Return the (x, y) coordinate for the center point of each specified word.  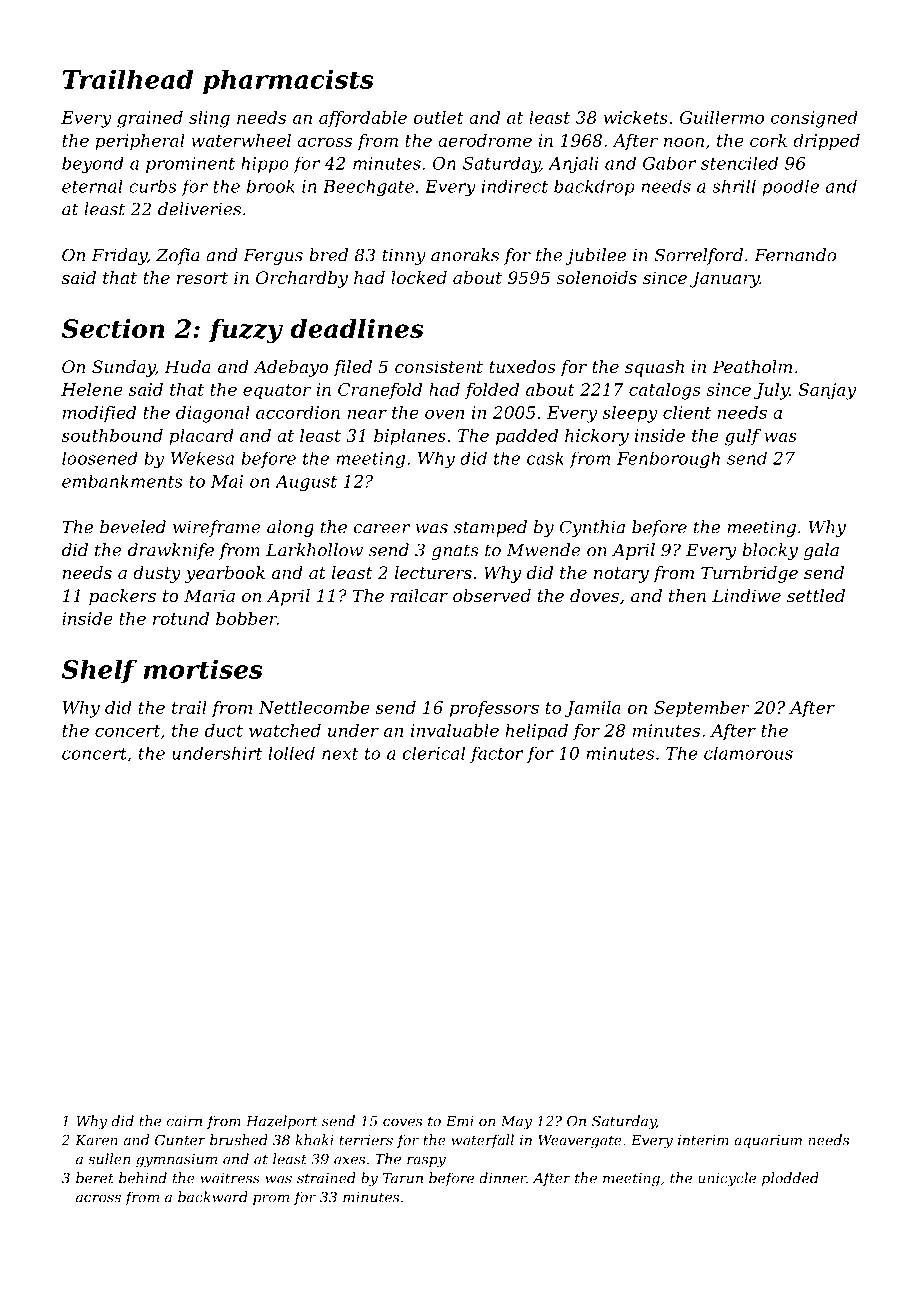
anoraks (465, 255)
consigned (814, 119)
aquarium (768, 1141)
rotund (181, 618)
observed (492, 595)
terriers (366, 1140)
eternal (92, 186)
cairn (184, 1121)
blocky (770, 551)
